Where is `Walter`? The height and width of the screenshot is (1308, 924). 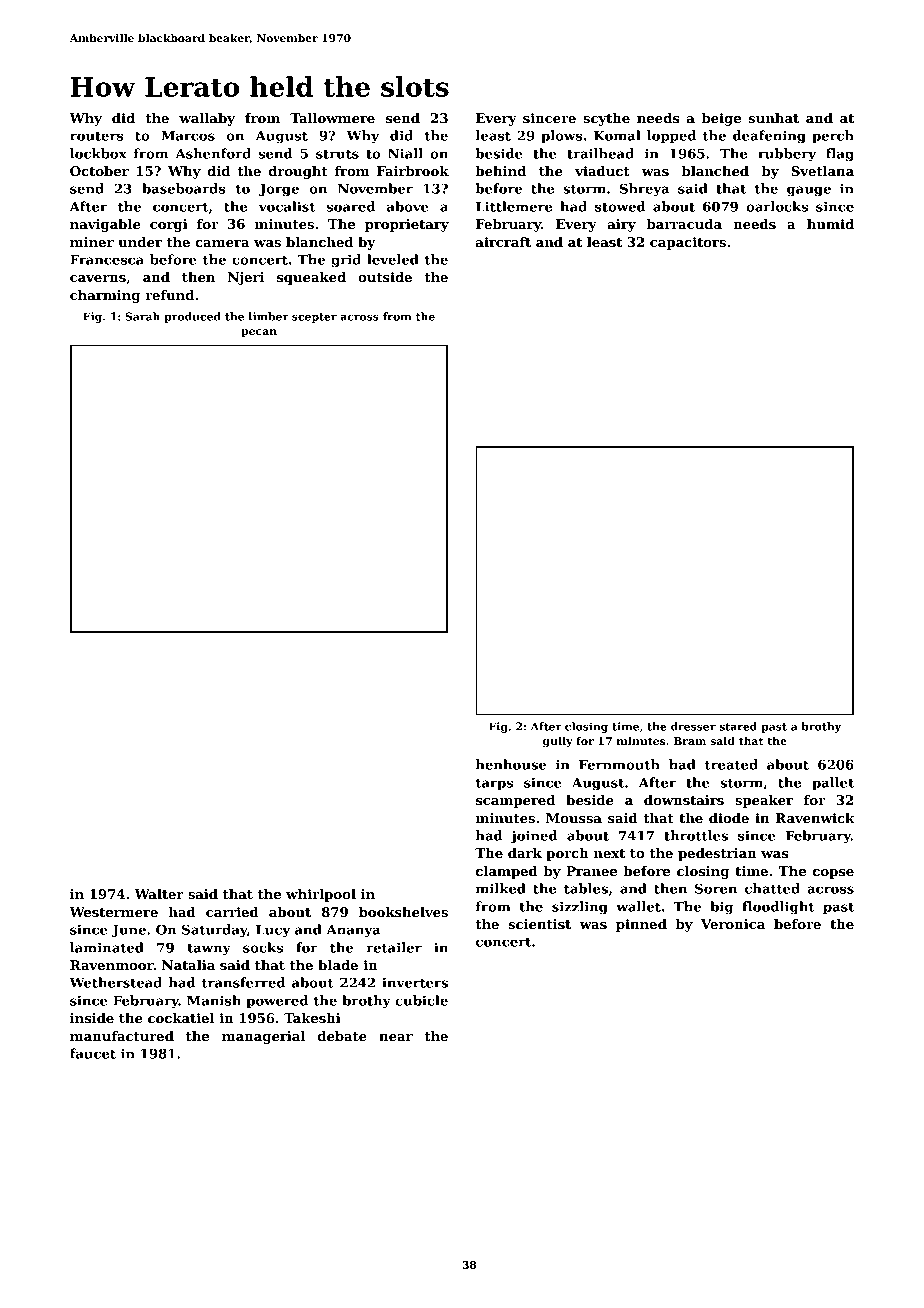 Walter is located at coordinates (159, 894).
